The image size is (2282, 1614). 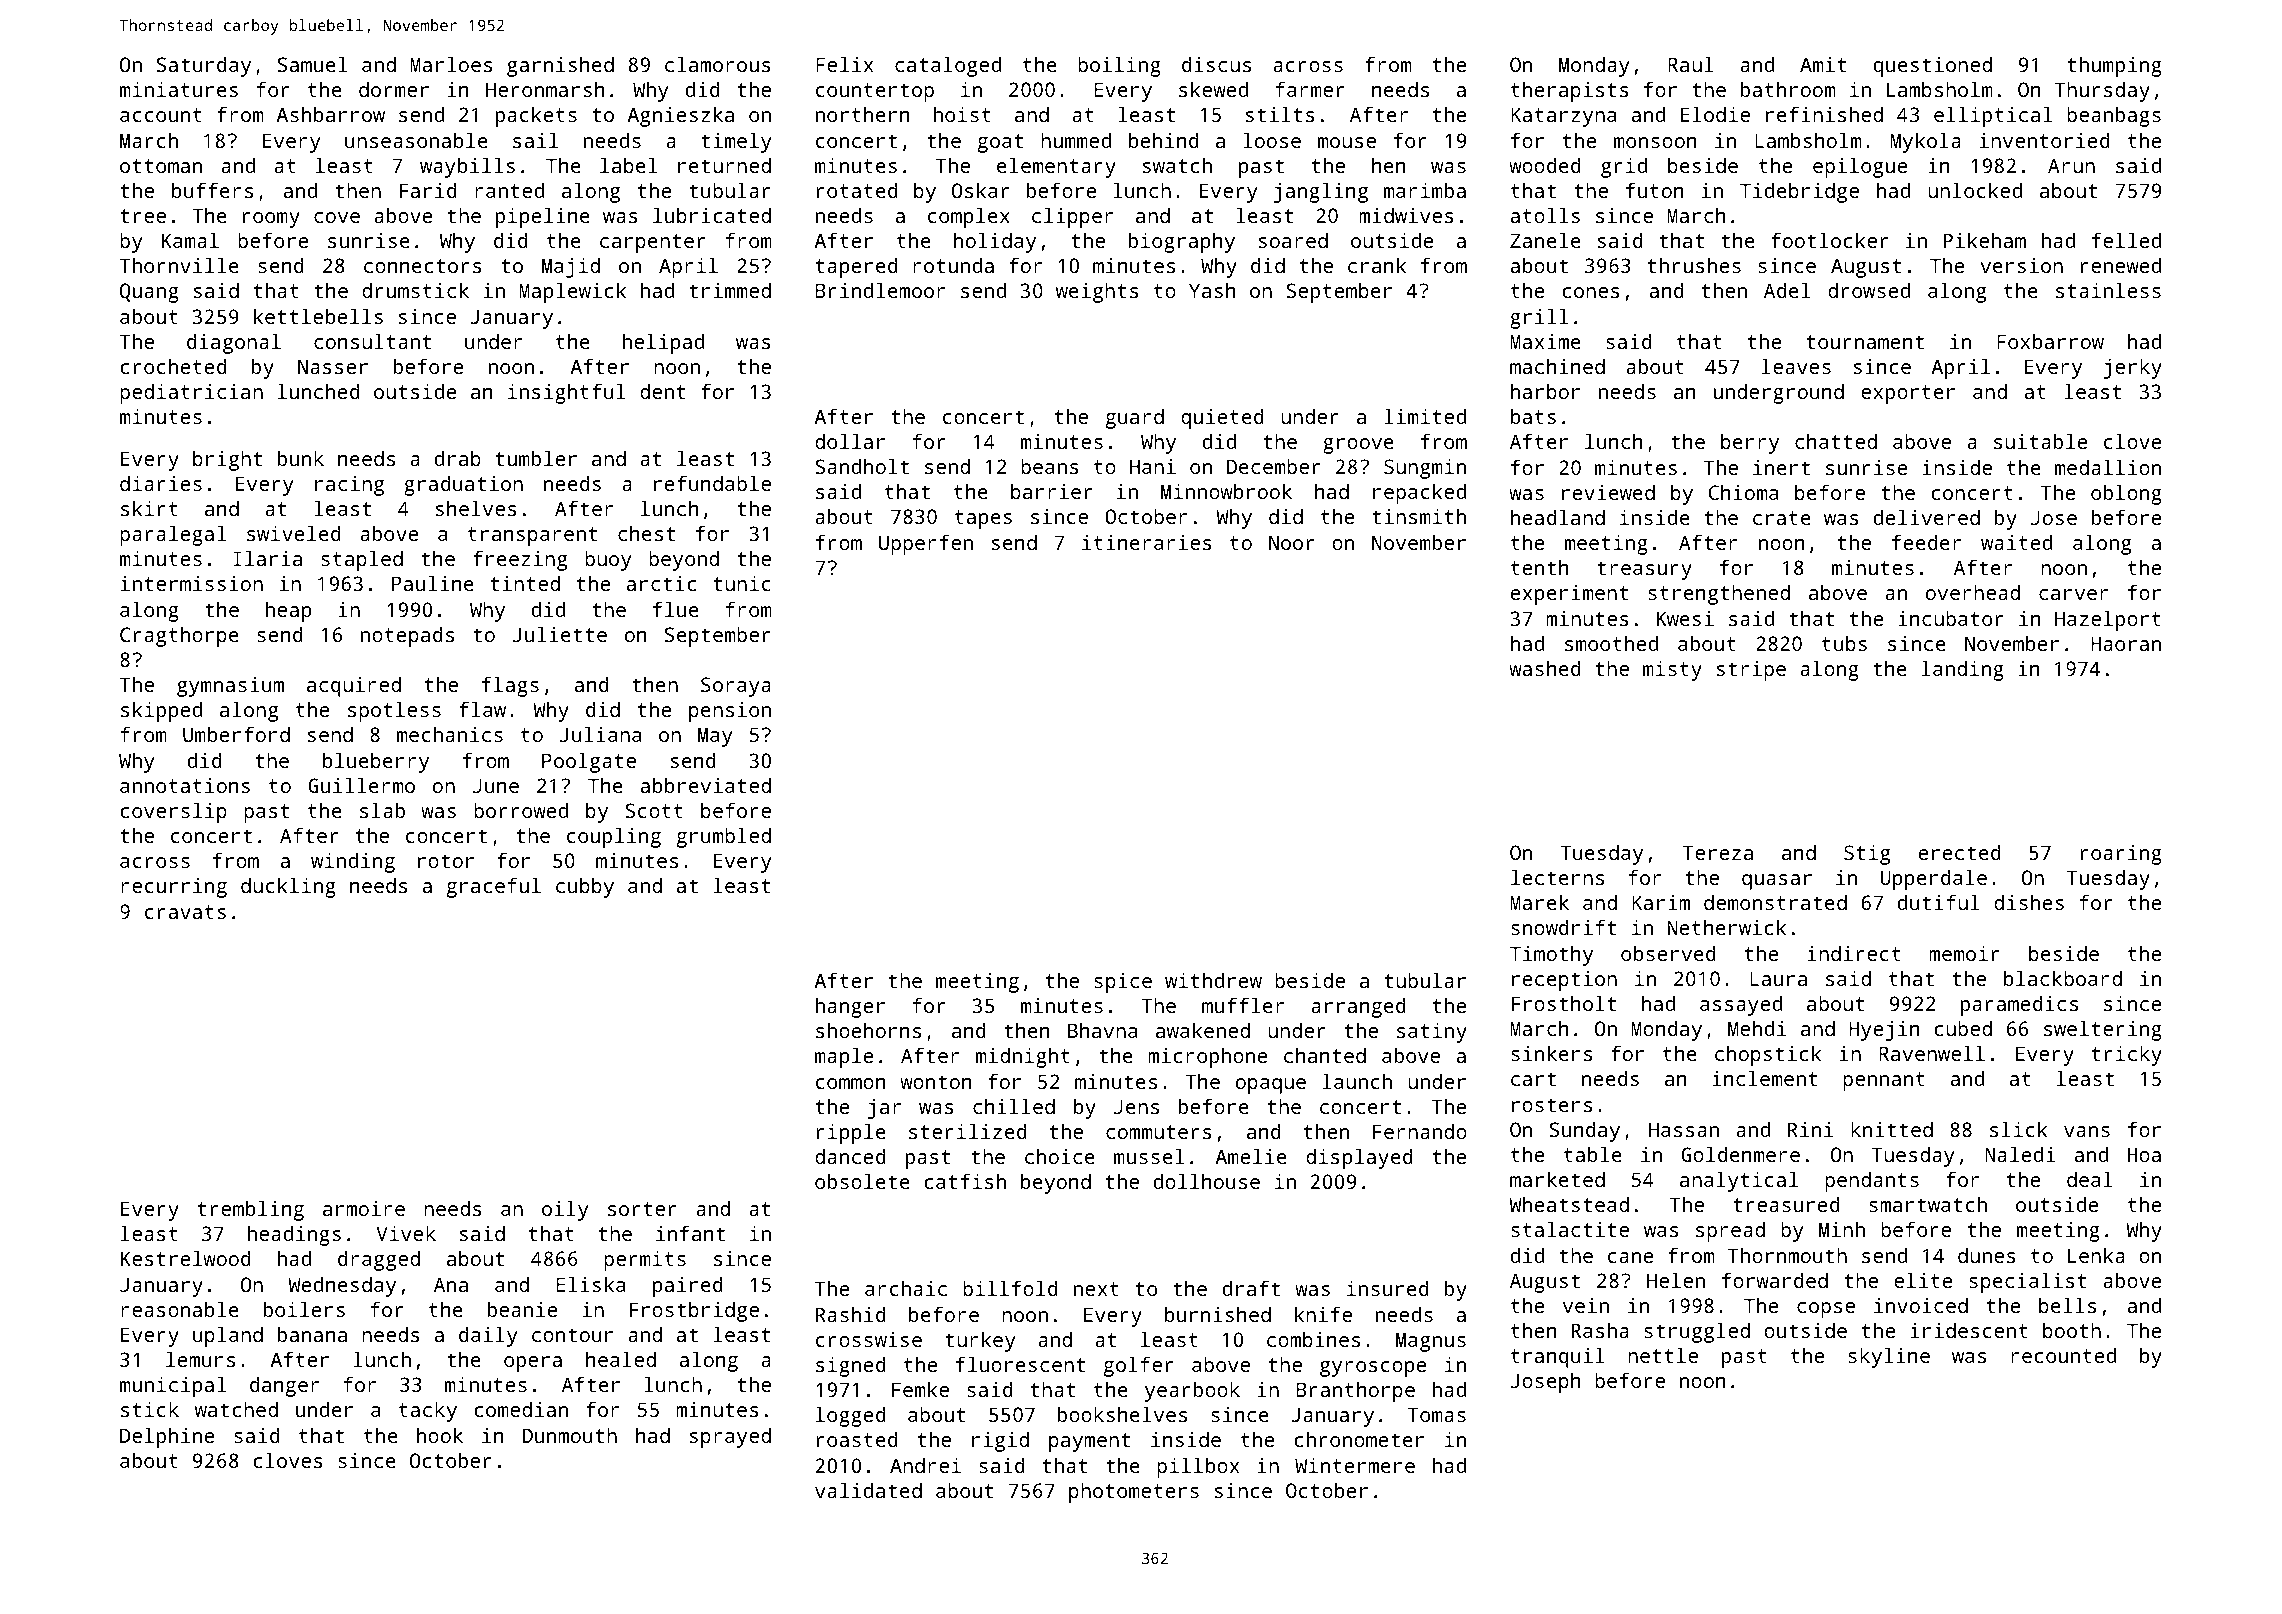 What do you see at coordinates (494, 887) in the page?
I see `graceful` at bounding box center [494, 887].
